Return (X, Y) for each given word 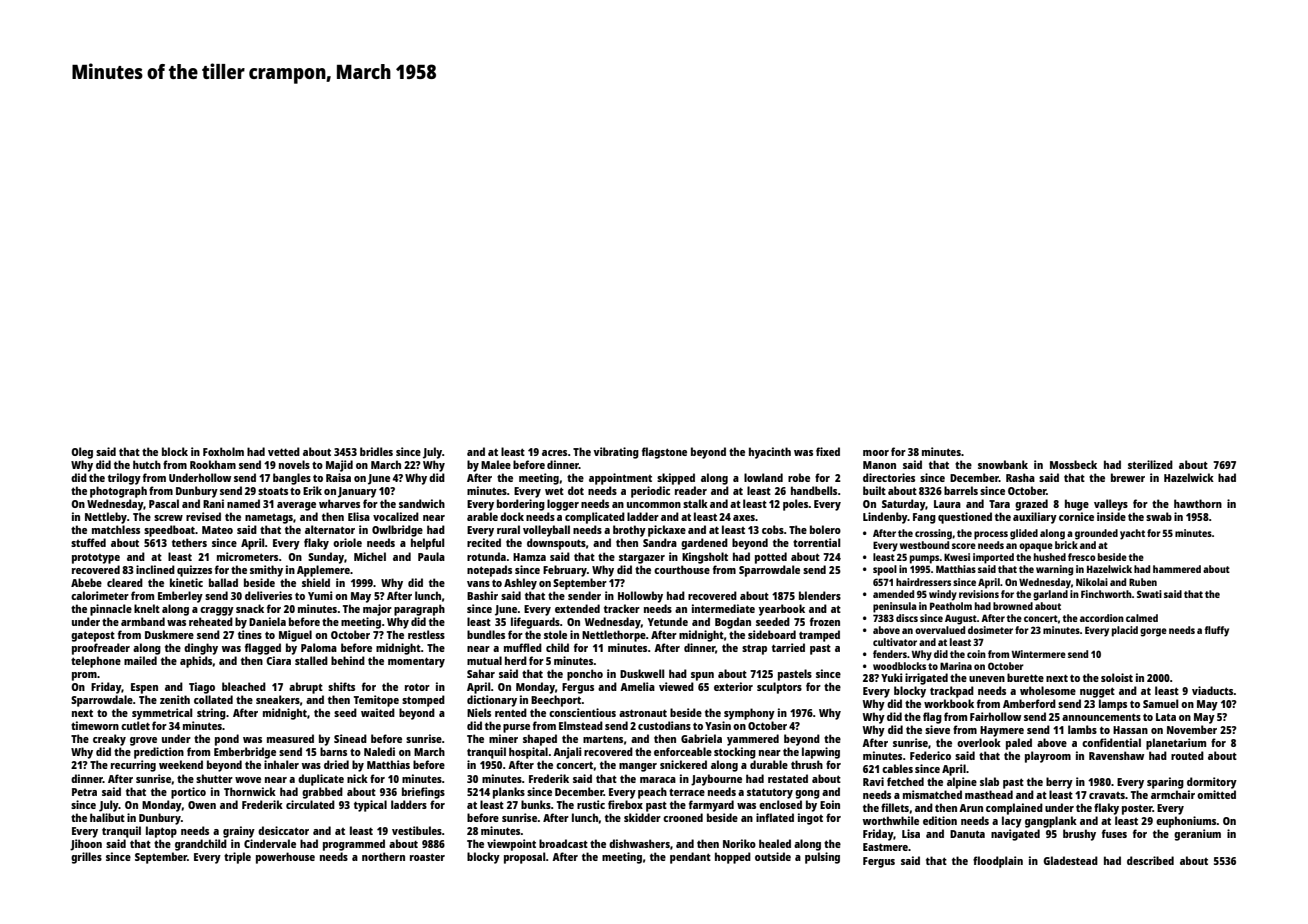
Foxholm (223, 451)
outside (773, 856)
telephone (96, 662)
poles (796, 505)
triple (237, 858)
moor (876, 453)
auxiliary (1035, 518)
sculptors (779, 688)
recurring (133, 766)
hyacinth (770, 453)
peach (652, 793)
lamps (1113, 705)
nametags (269, 519)
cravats (1107, 795)
